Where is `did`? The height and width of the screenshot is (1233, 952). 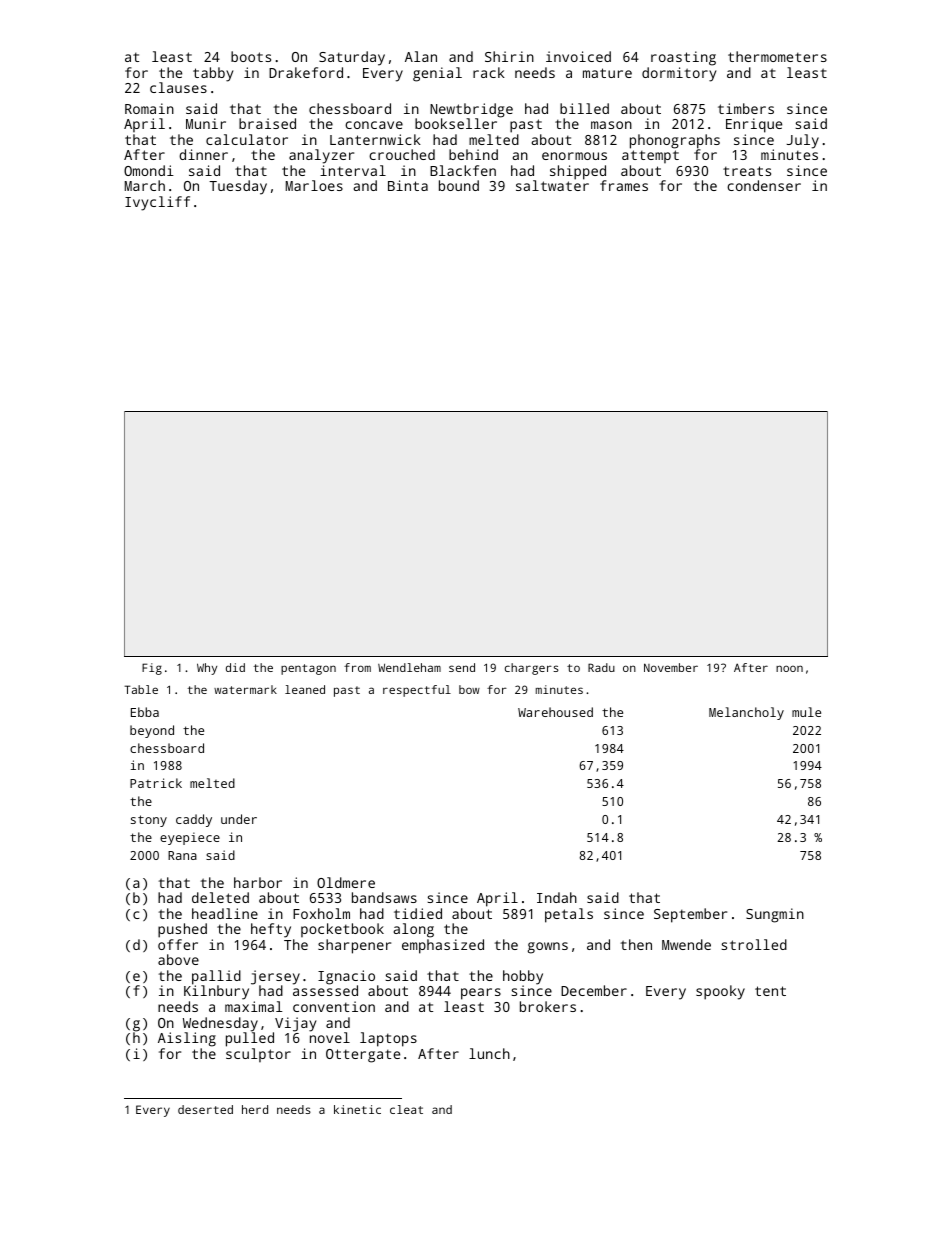
did is located at coordinates (235, 667).
